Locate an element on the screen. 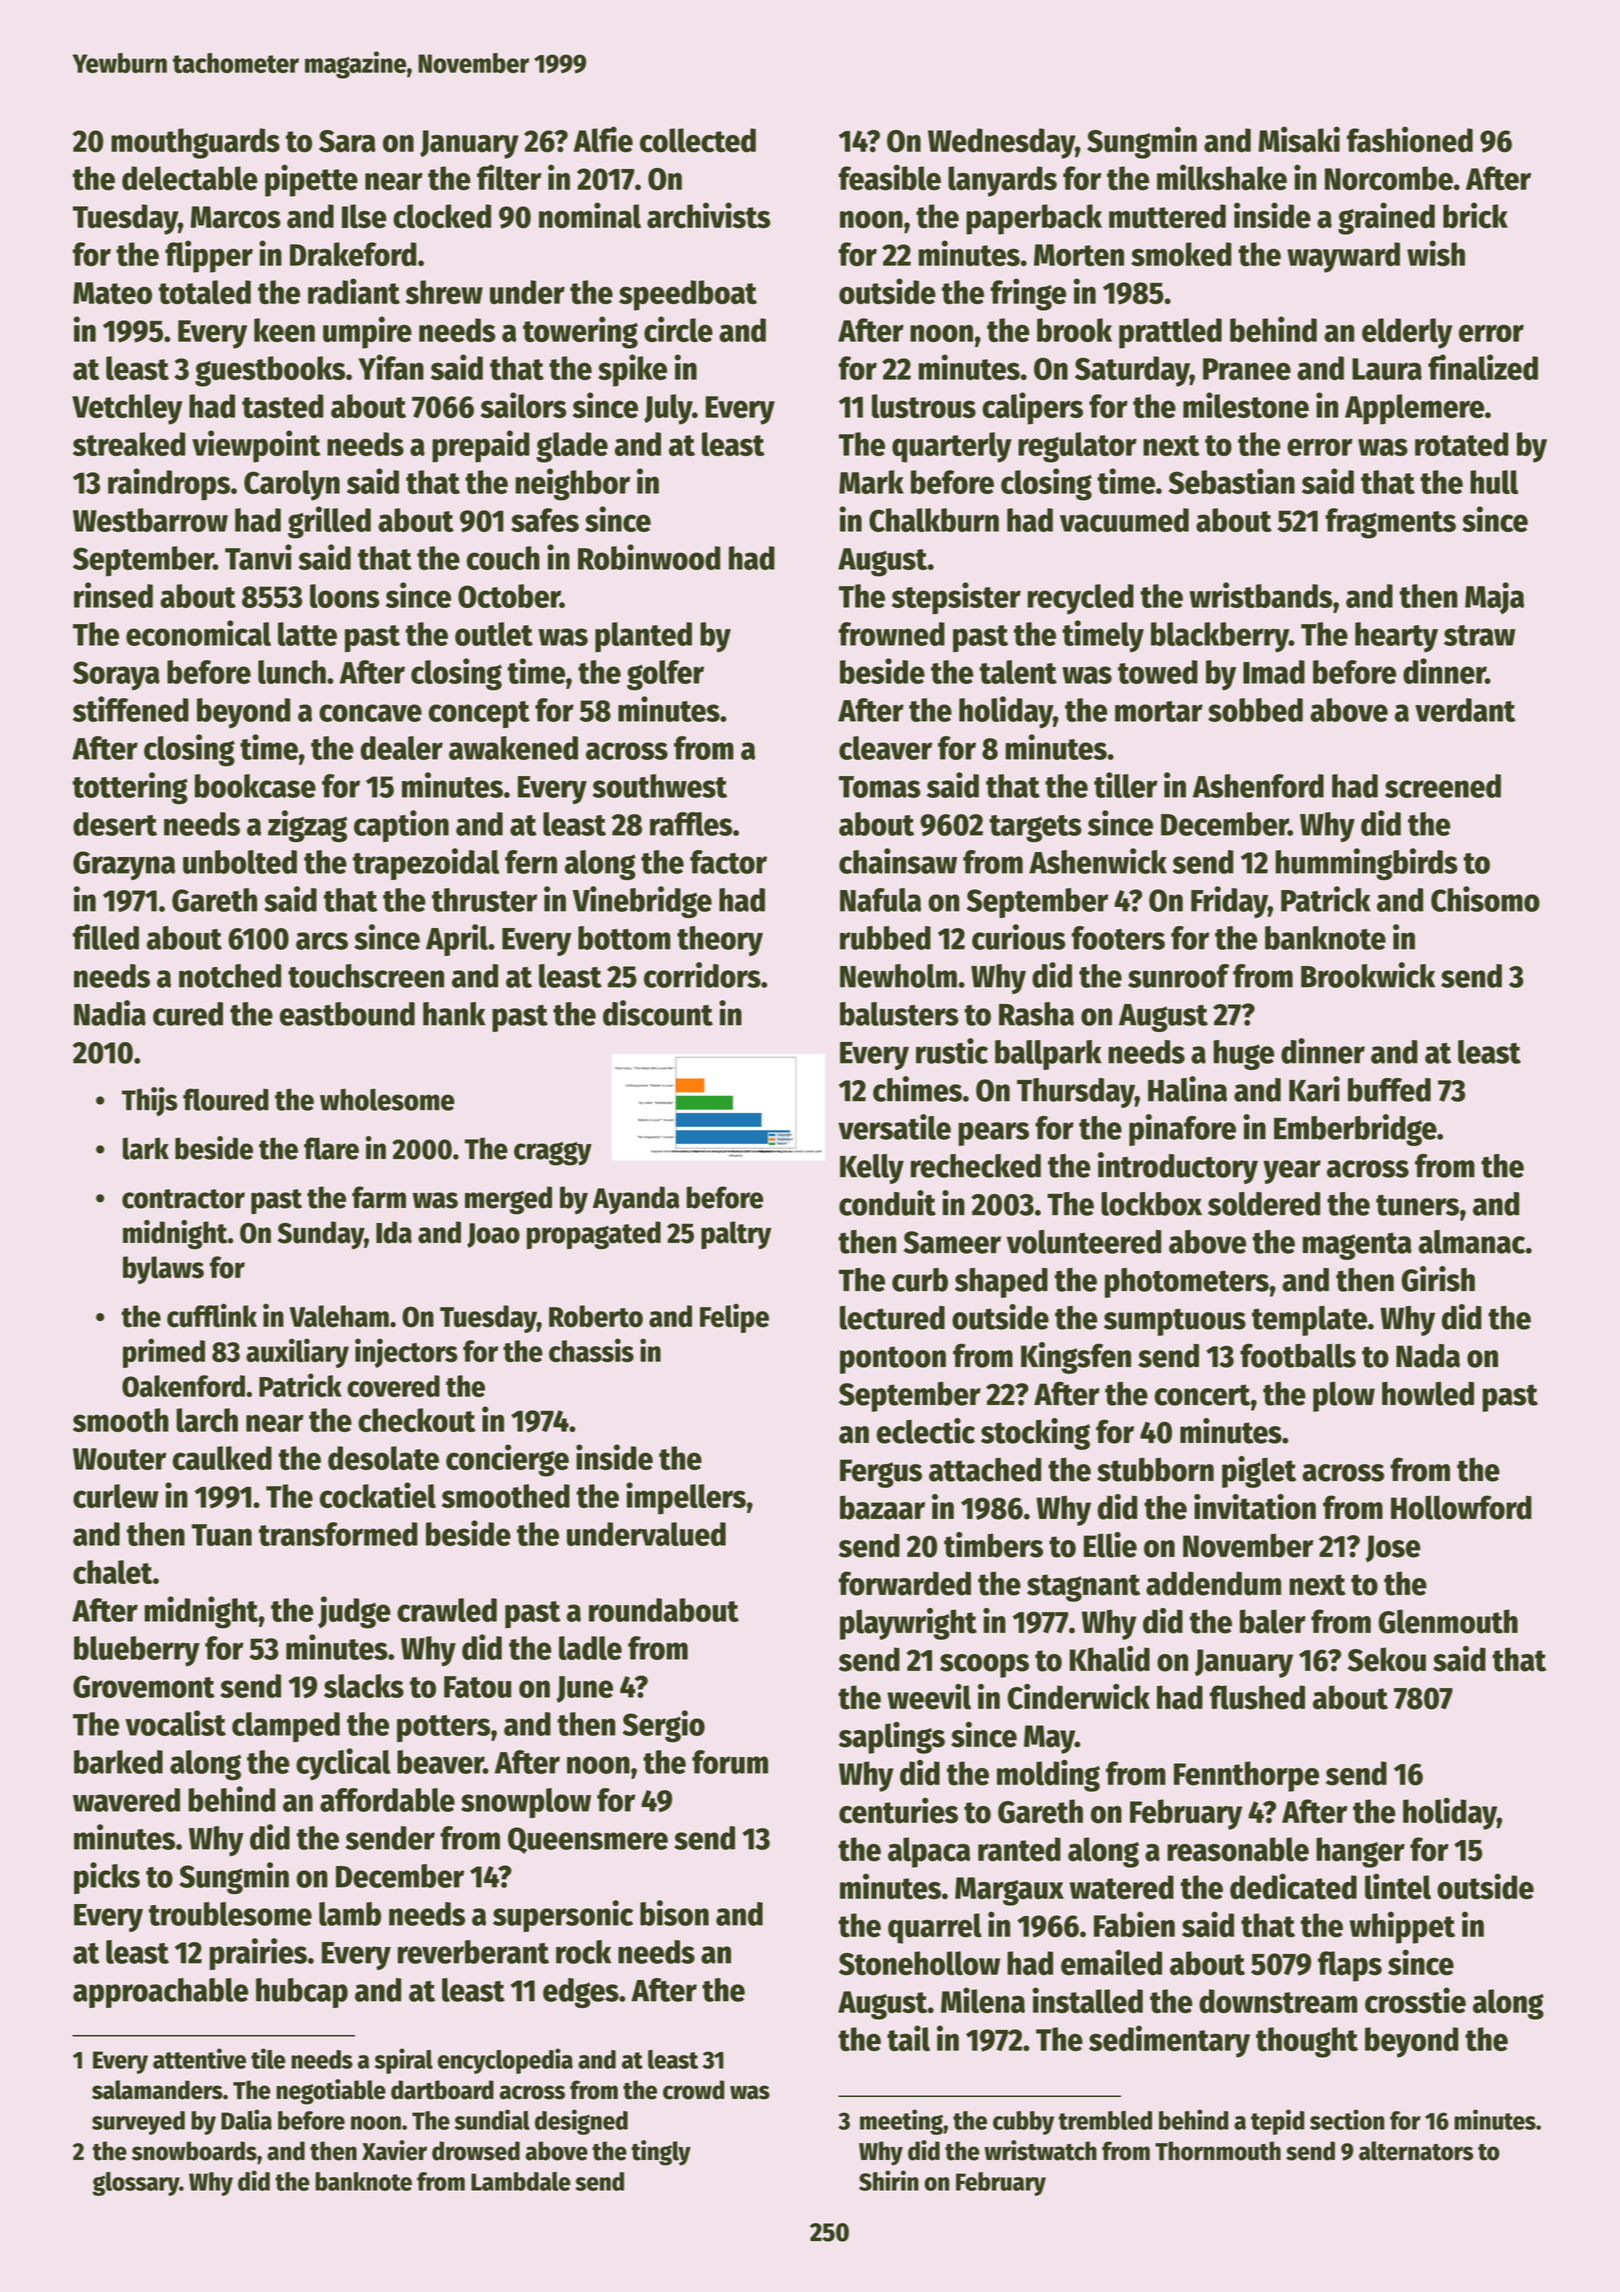 Image resolution: width=1620 pixels, height=2292 pixels. Grovemont is located at coordinates (144, 1686).
